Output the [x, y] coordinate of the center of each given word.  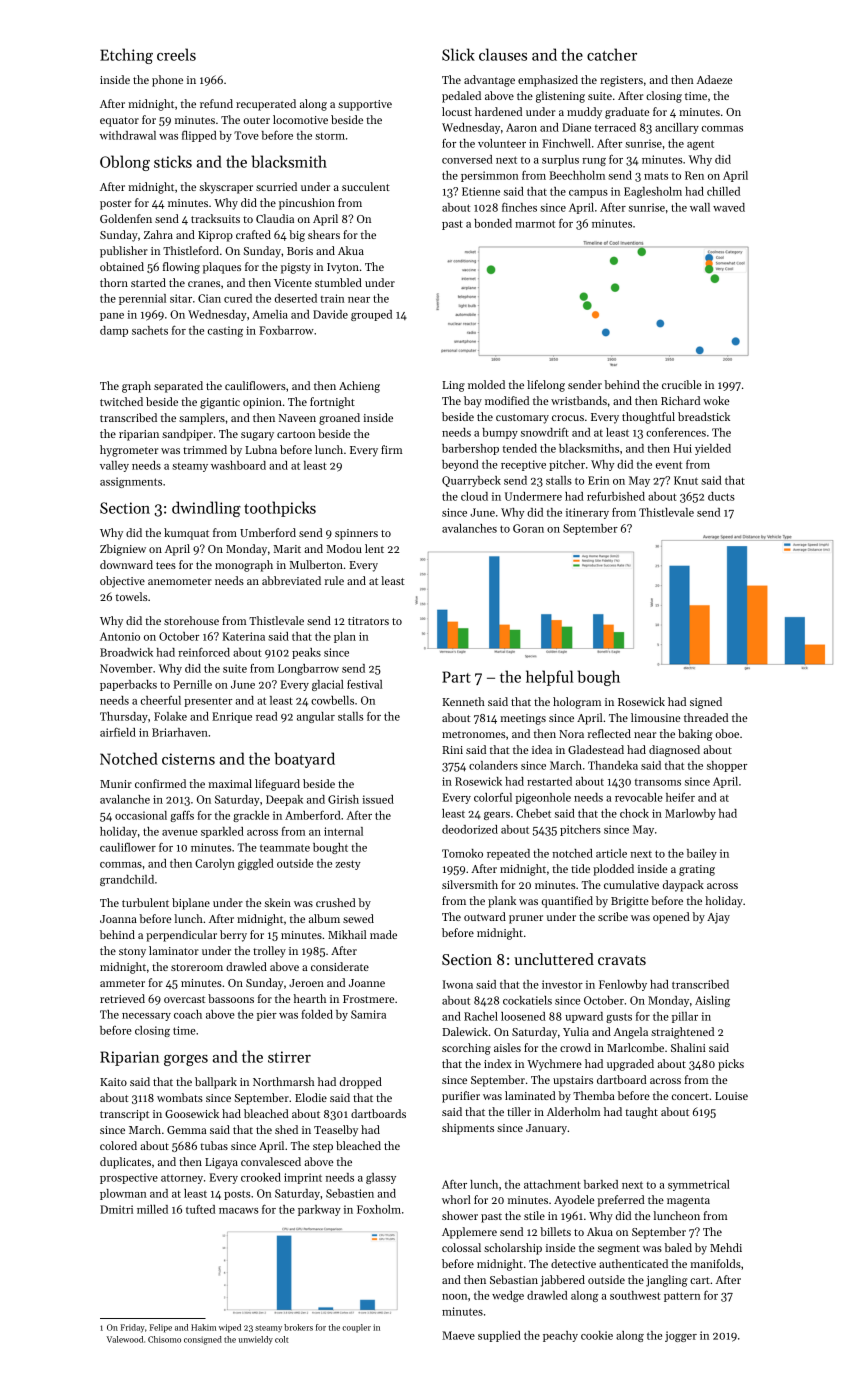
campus [588, 194]
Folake [170, 716]
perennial [142, 299]
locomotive [300, 119]
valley [114, 466]
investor [562, 984]
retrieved [122, 998]
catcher [612, 54]
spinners [356, 534]
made [383, 934]
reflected [609, 733]
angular [316, 717]
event [669, 465]
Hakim [203, 1327]
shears [324, 234]
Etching [126, 56]
